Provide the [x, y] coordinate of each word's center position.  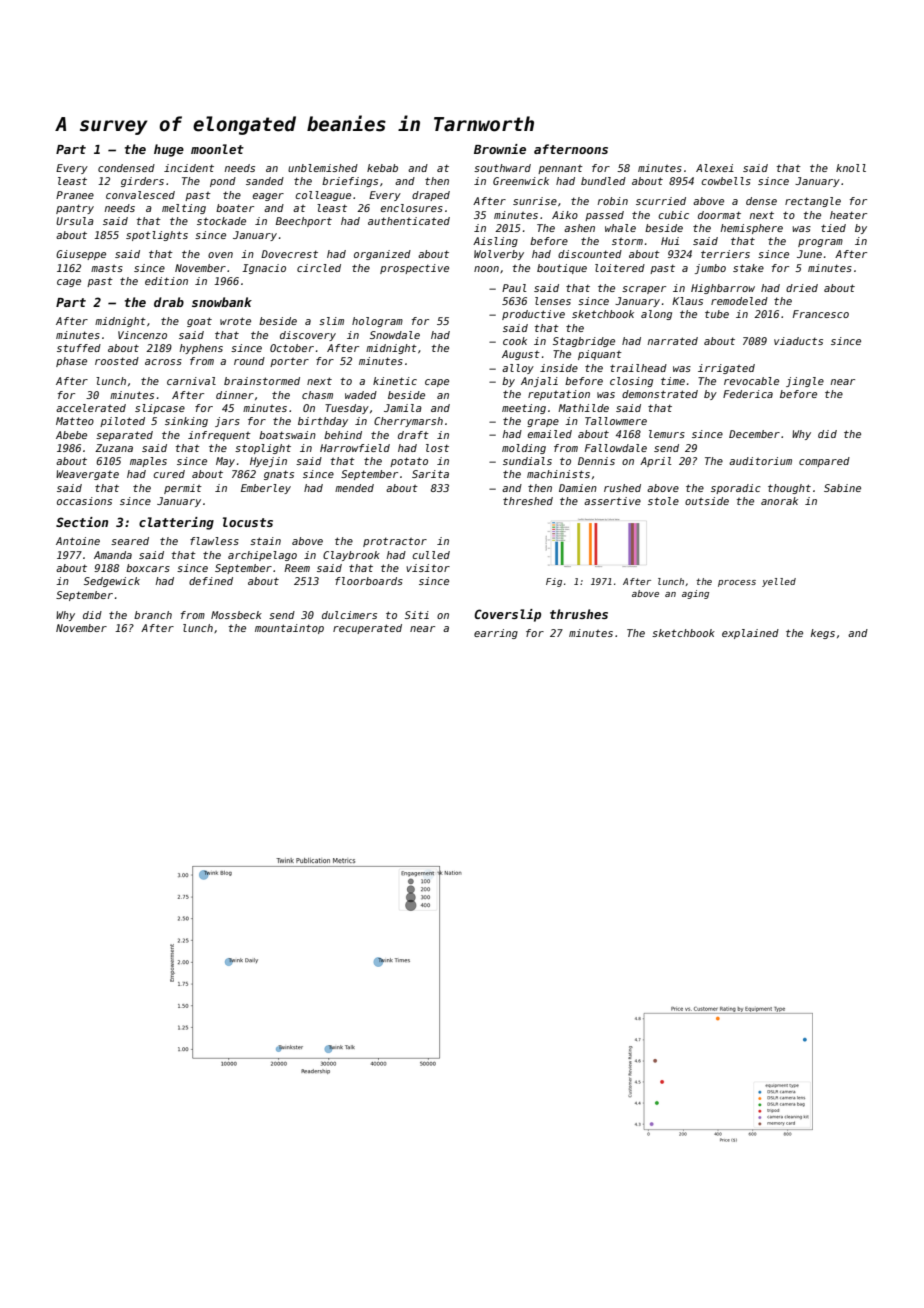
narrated [673, 341]
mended [354, 488]
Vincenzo [142, 335]
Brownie [500, 149]
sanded [265, 181]
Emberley [266, 489]
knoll [851, 168]
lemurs [667, 434]
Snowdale [395, 335]
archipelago [262, 556]
